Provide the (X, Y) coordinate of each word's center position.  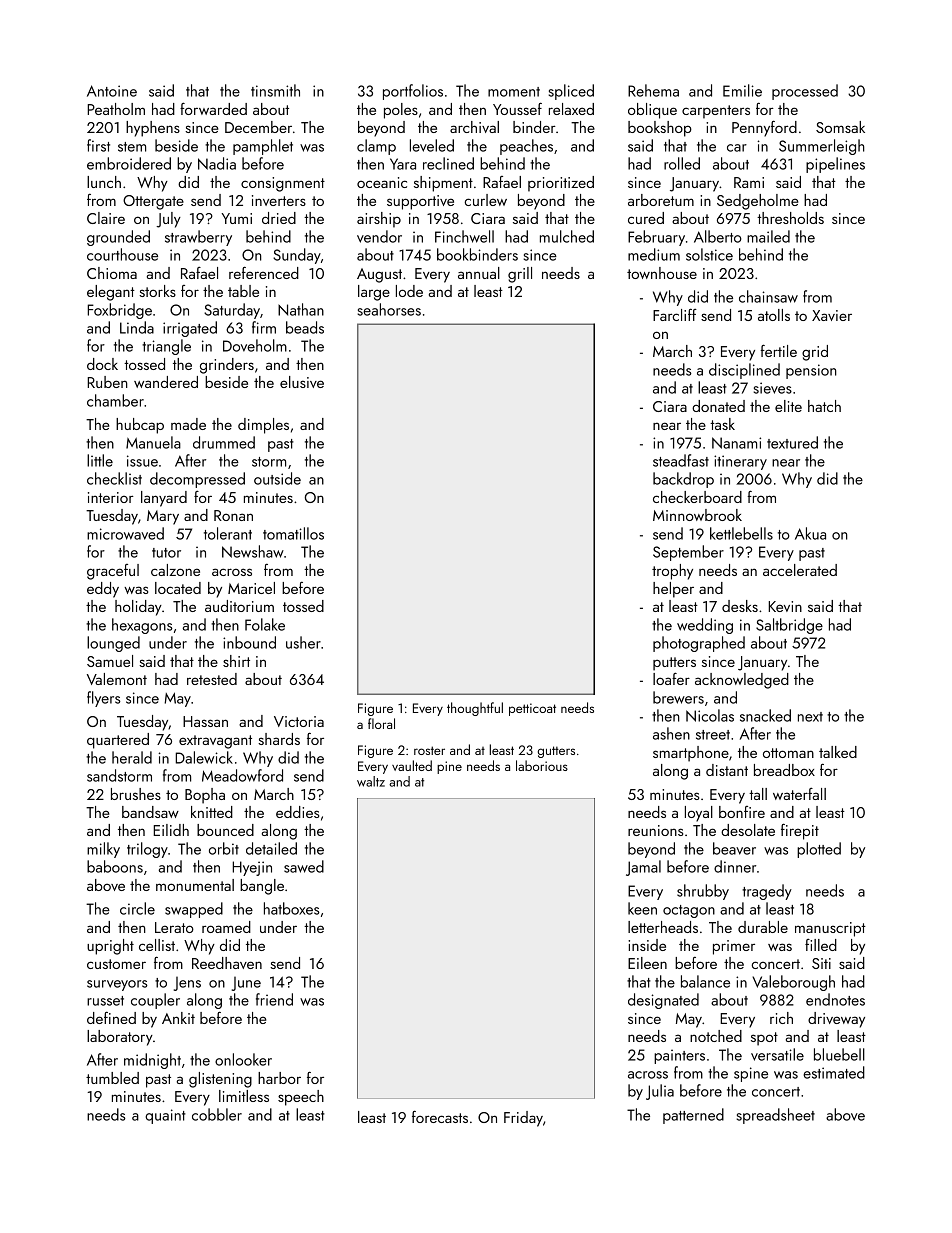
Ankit (178, 1018)
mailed (768, 236)
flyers (104, 699)
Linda (137, 327)
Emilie (742, 90)
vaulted (412, 765)
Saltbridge (789, 626)
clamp (376, 147)
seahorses (389, 309)
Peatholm (116, 109)
